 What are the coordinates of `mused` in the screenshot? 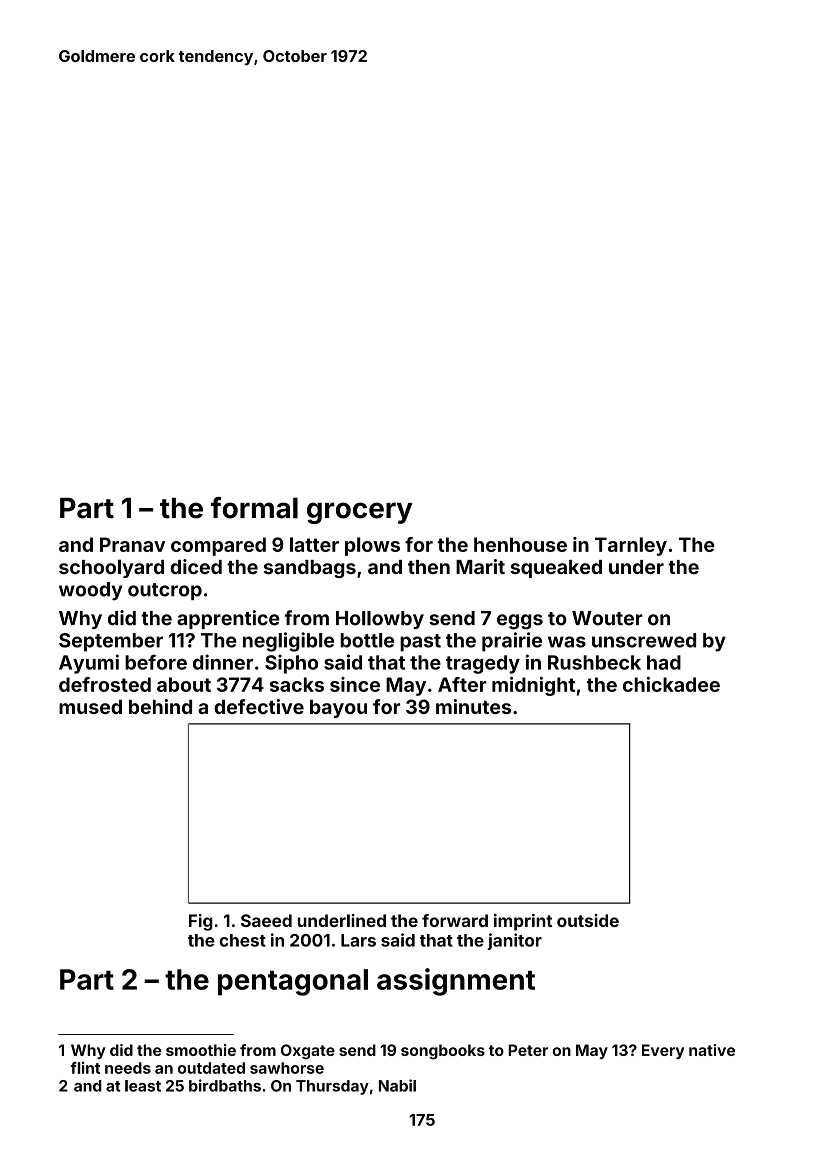 It's located at (90, 707).
